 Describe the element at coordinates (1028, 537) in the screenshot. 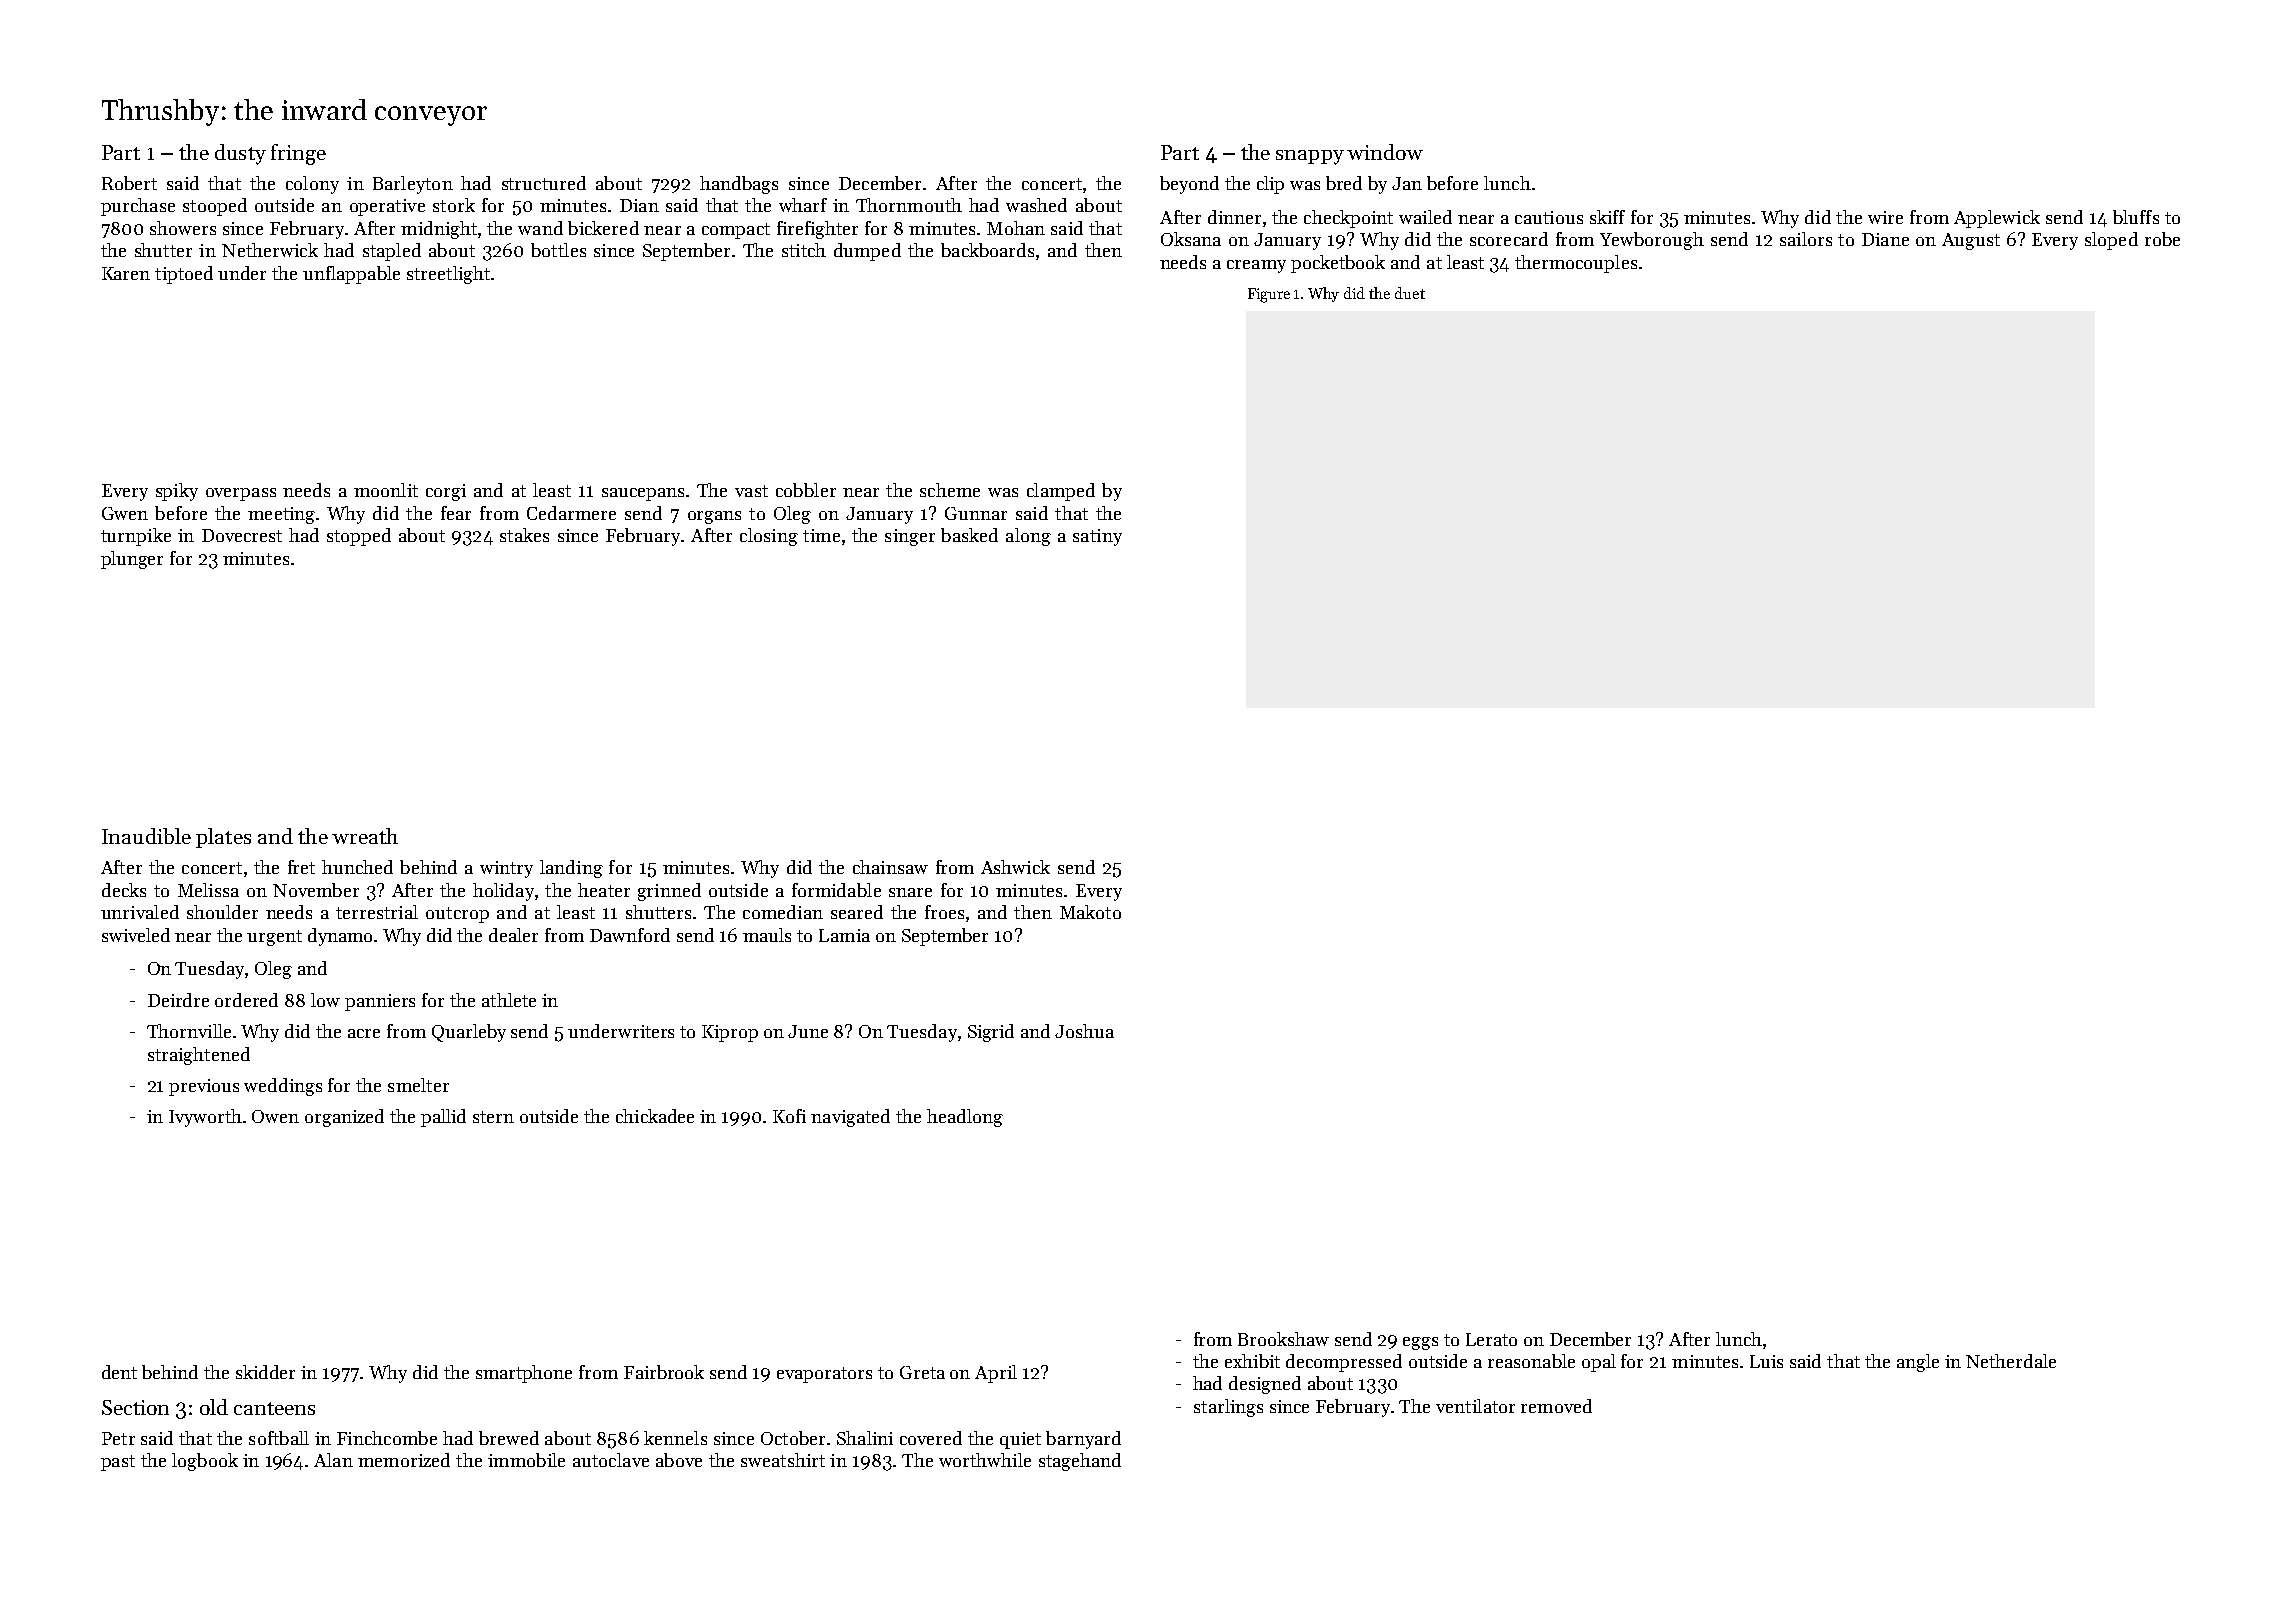

I see `along` at that location.
